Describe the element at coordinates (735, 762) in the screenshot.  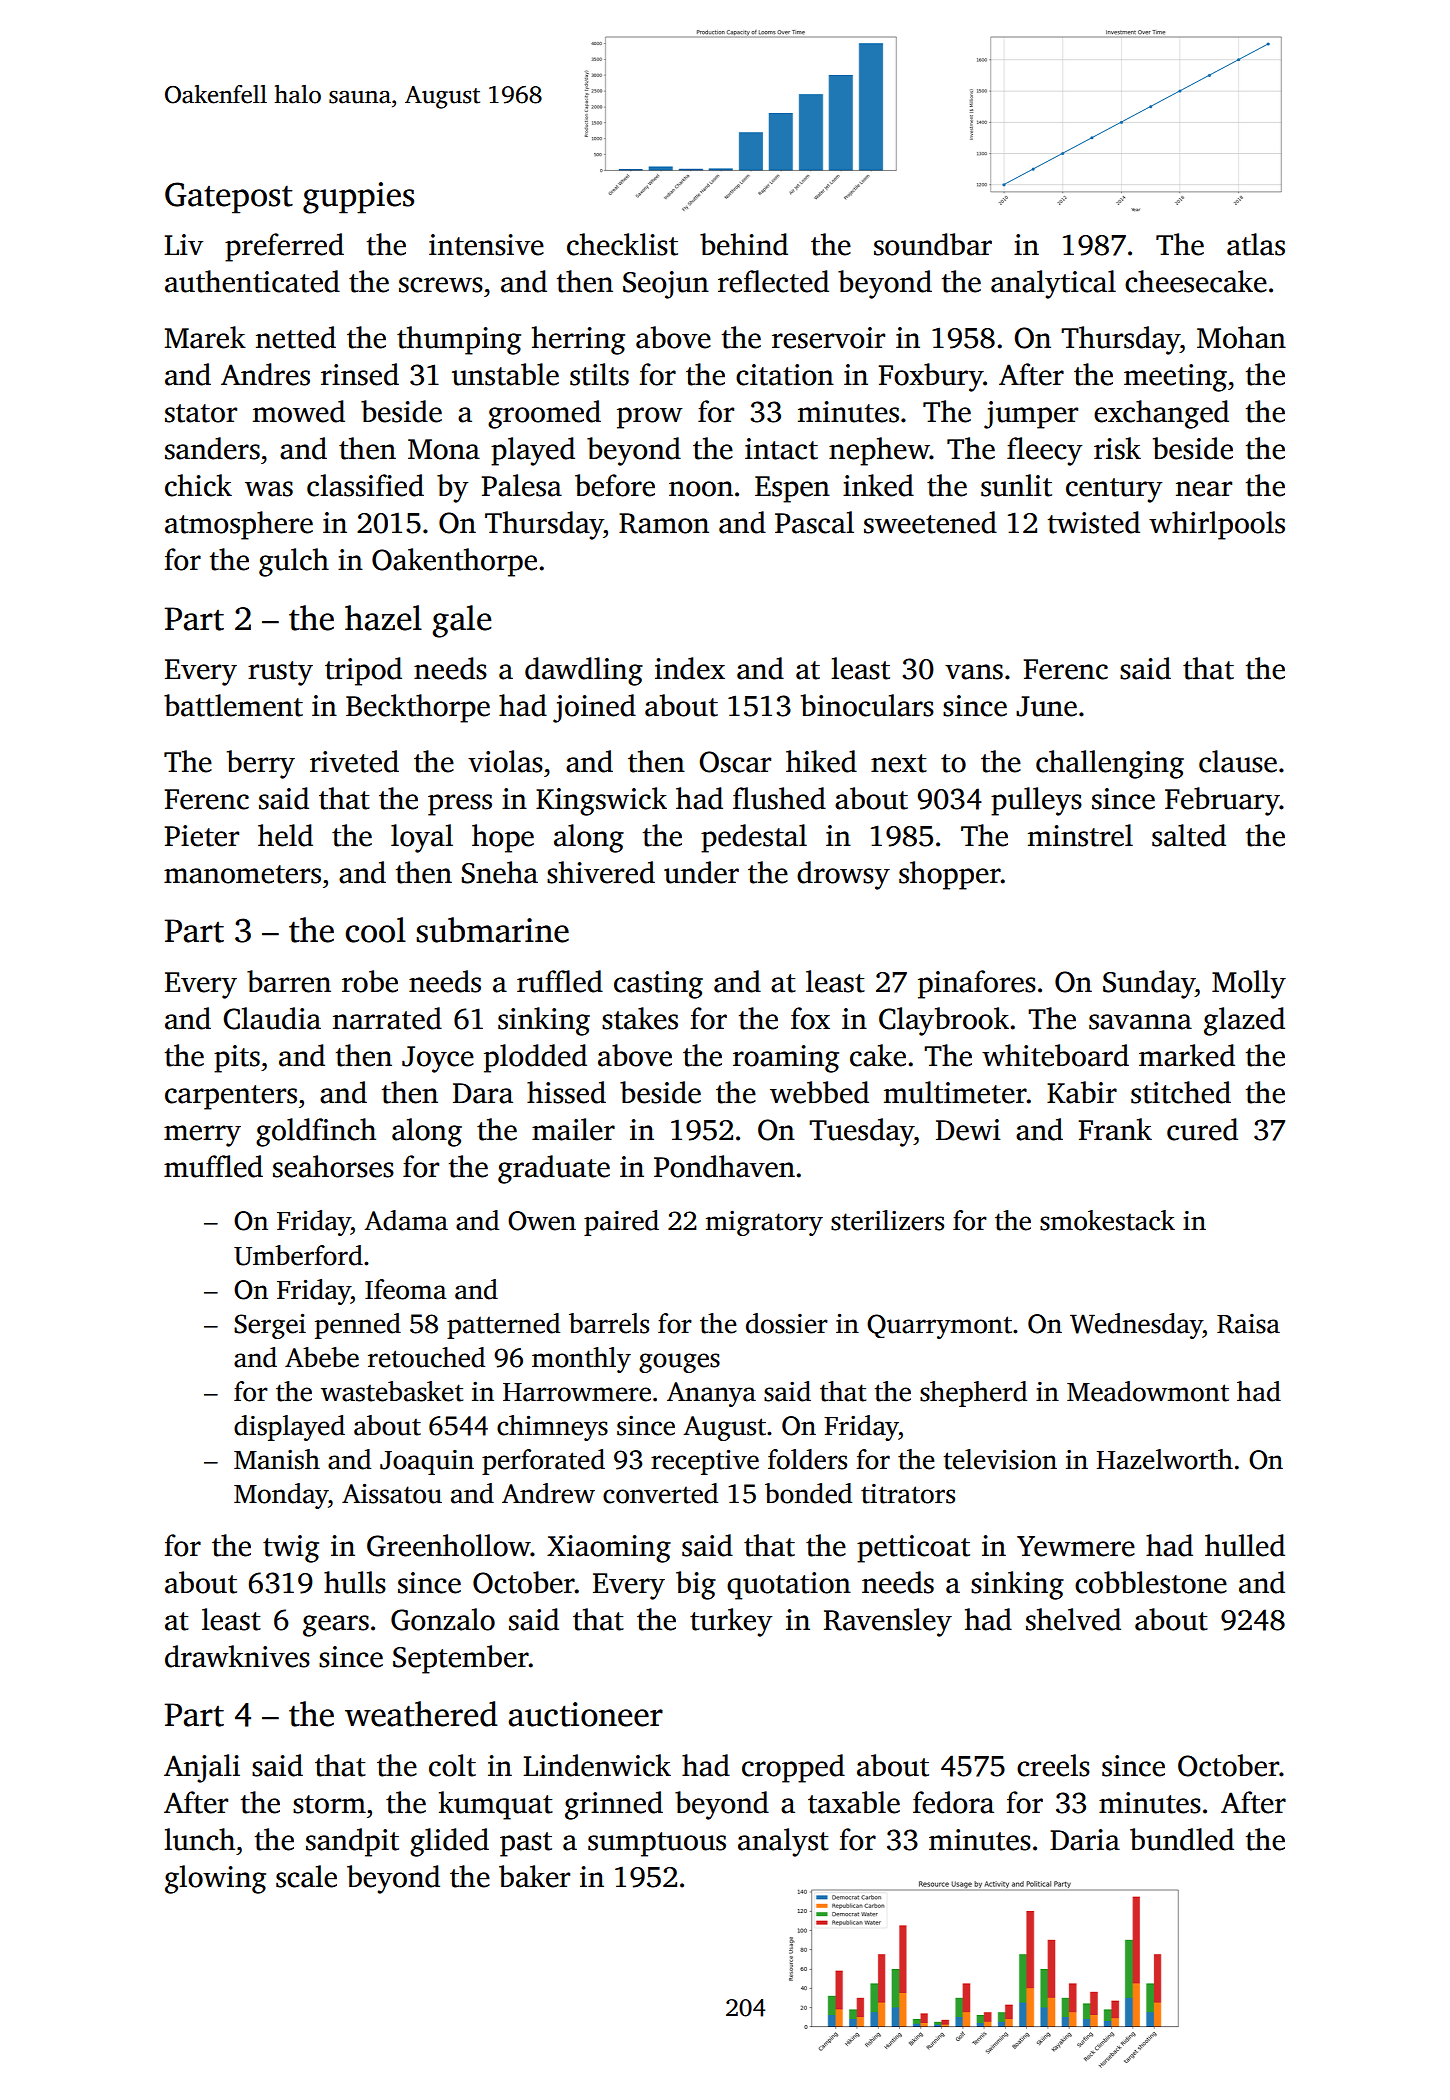
I see `Oscar` at that location.
